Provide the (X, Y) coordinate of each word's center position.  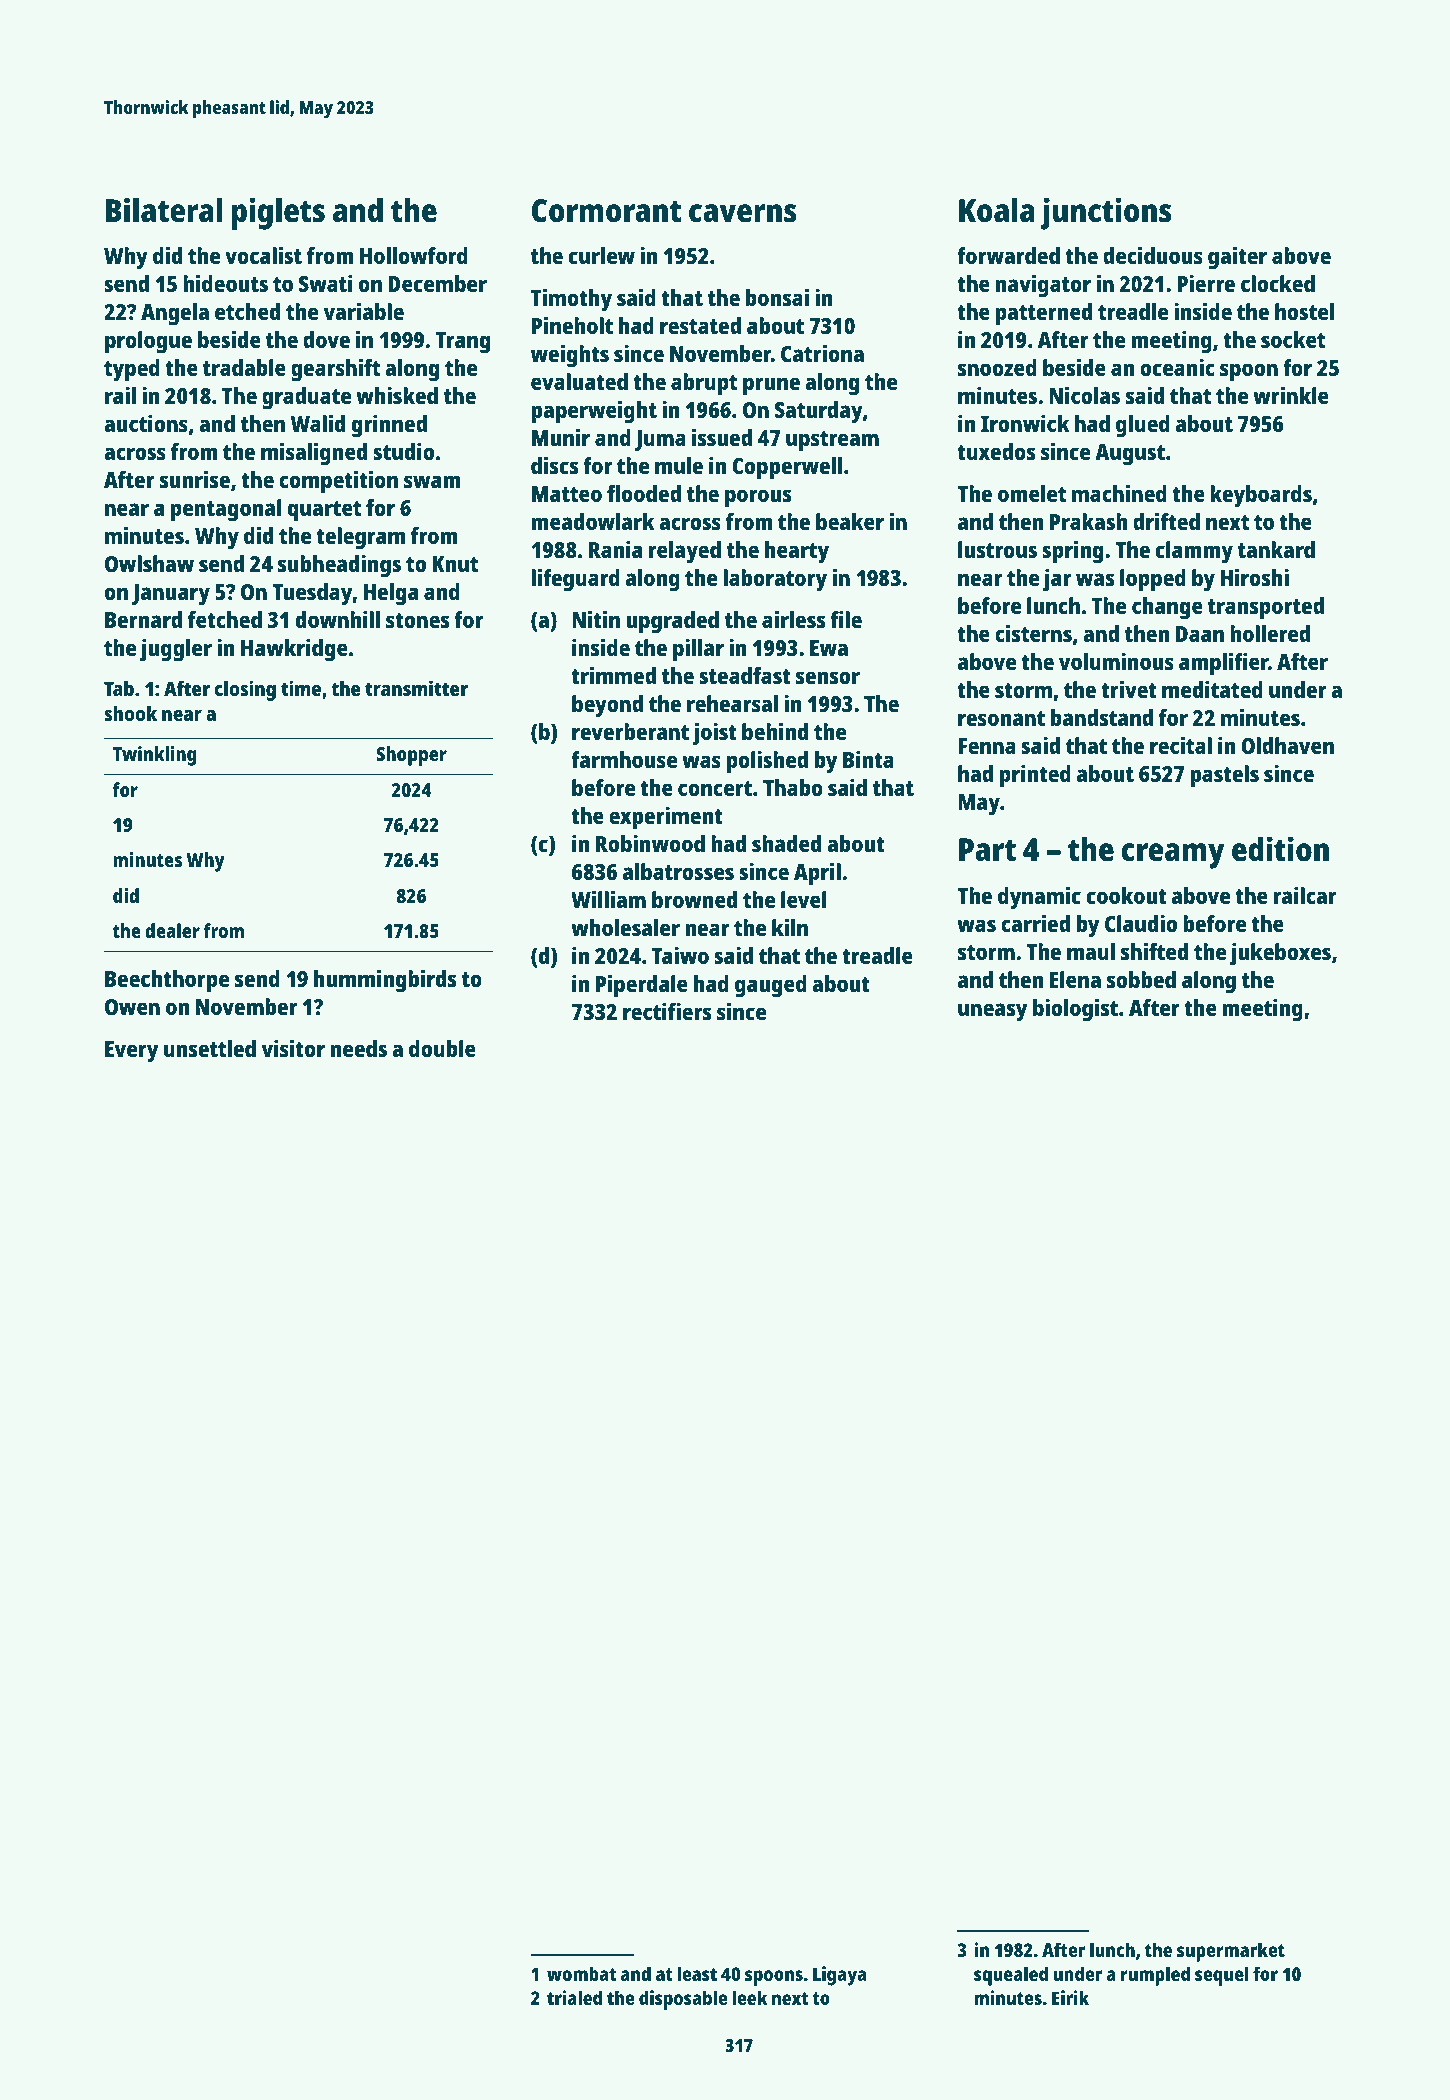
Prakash (1088, 521)
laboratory (775, 580)
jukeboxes (1280, 954)
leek (749, 1997)
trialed (574, 1997)
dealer (172, 930)
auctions (146, 423)
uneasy (992, 1012)
